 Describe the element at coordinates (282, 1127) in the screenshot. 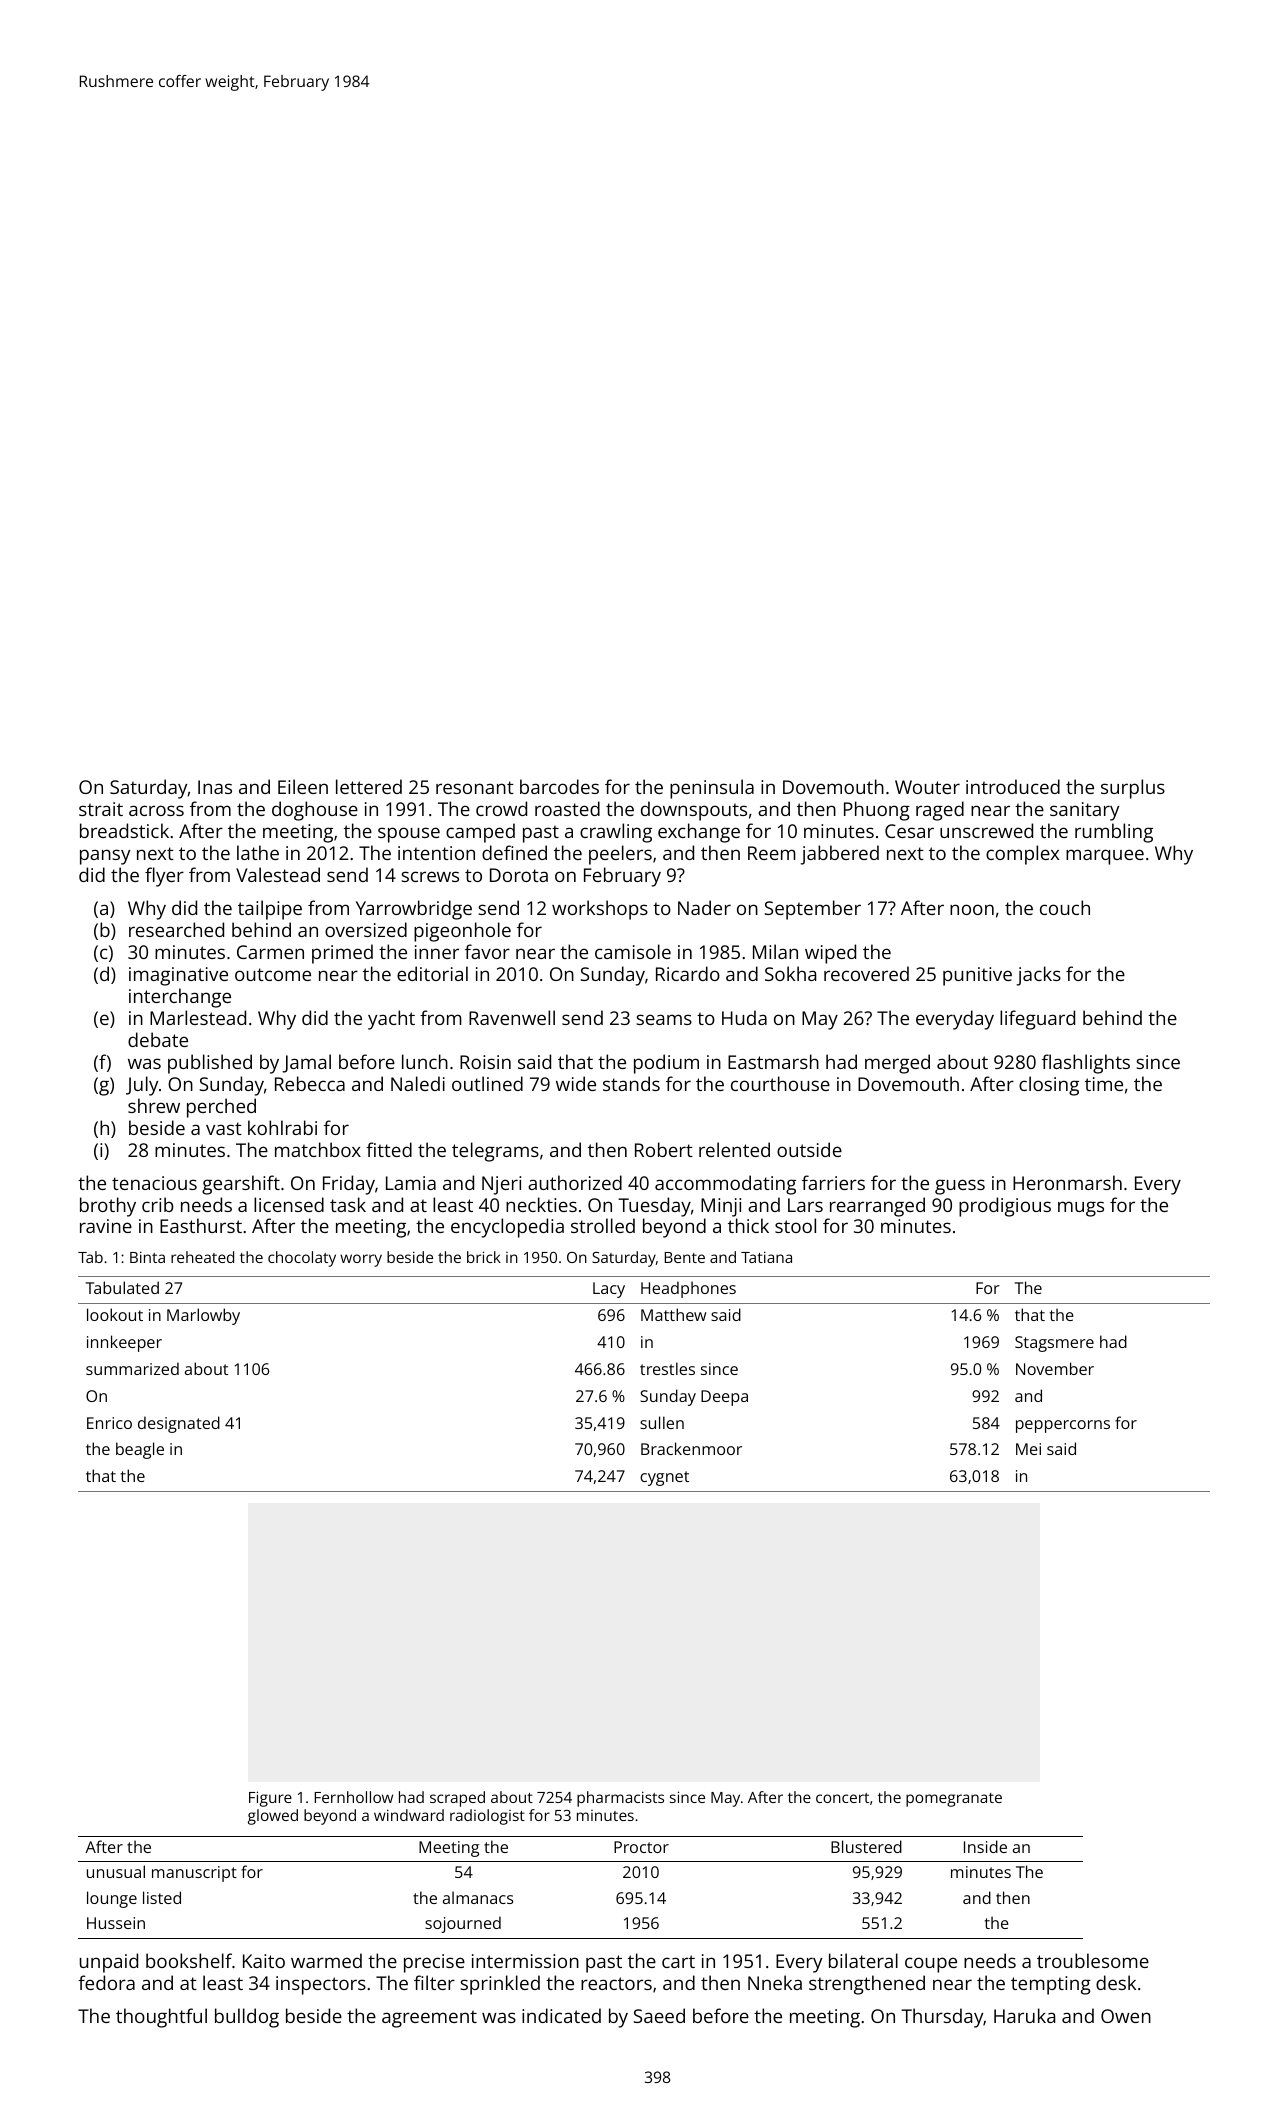

I see `kohlrabi` at that location.
